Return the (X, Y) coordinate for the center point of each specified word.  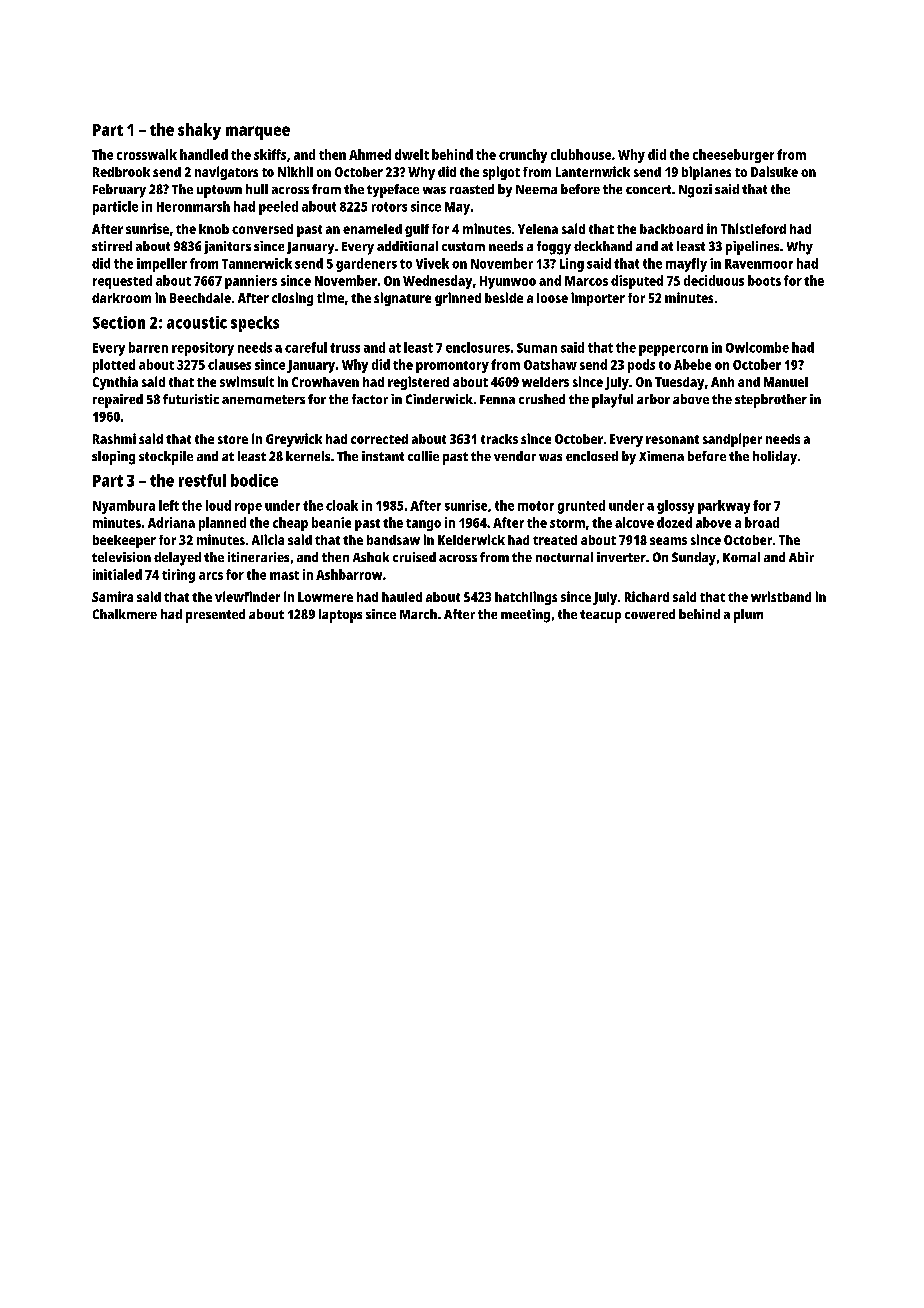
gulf (417, 230)
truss (345, 348)
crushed (542, 399)
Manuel (786, 382)
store (233, 439)
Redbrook (121, 172)
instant (383, 456)
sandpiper (732, 440)
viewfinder (247, 596)
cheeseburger (733, 156)
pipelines (752, 248)
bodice (254, 480)
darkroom (121, 298)
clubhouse (581, 154)
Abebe (692, 364)
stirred (112, 246)
